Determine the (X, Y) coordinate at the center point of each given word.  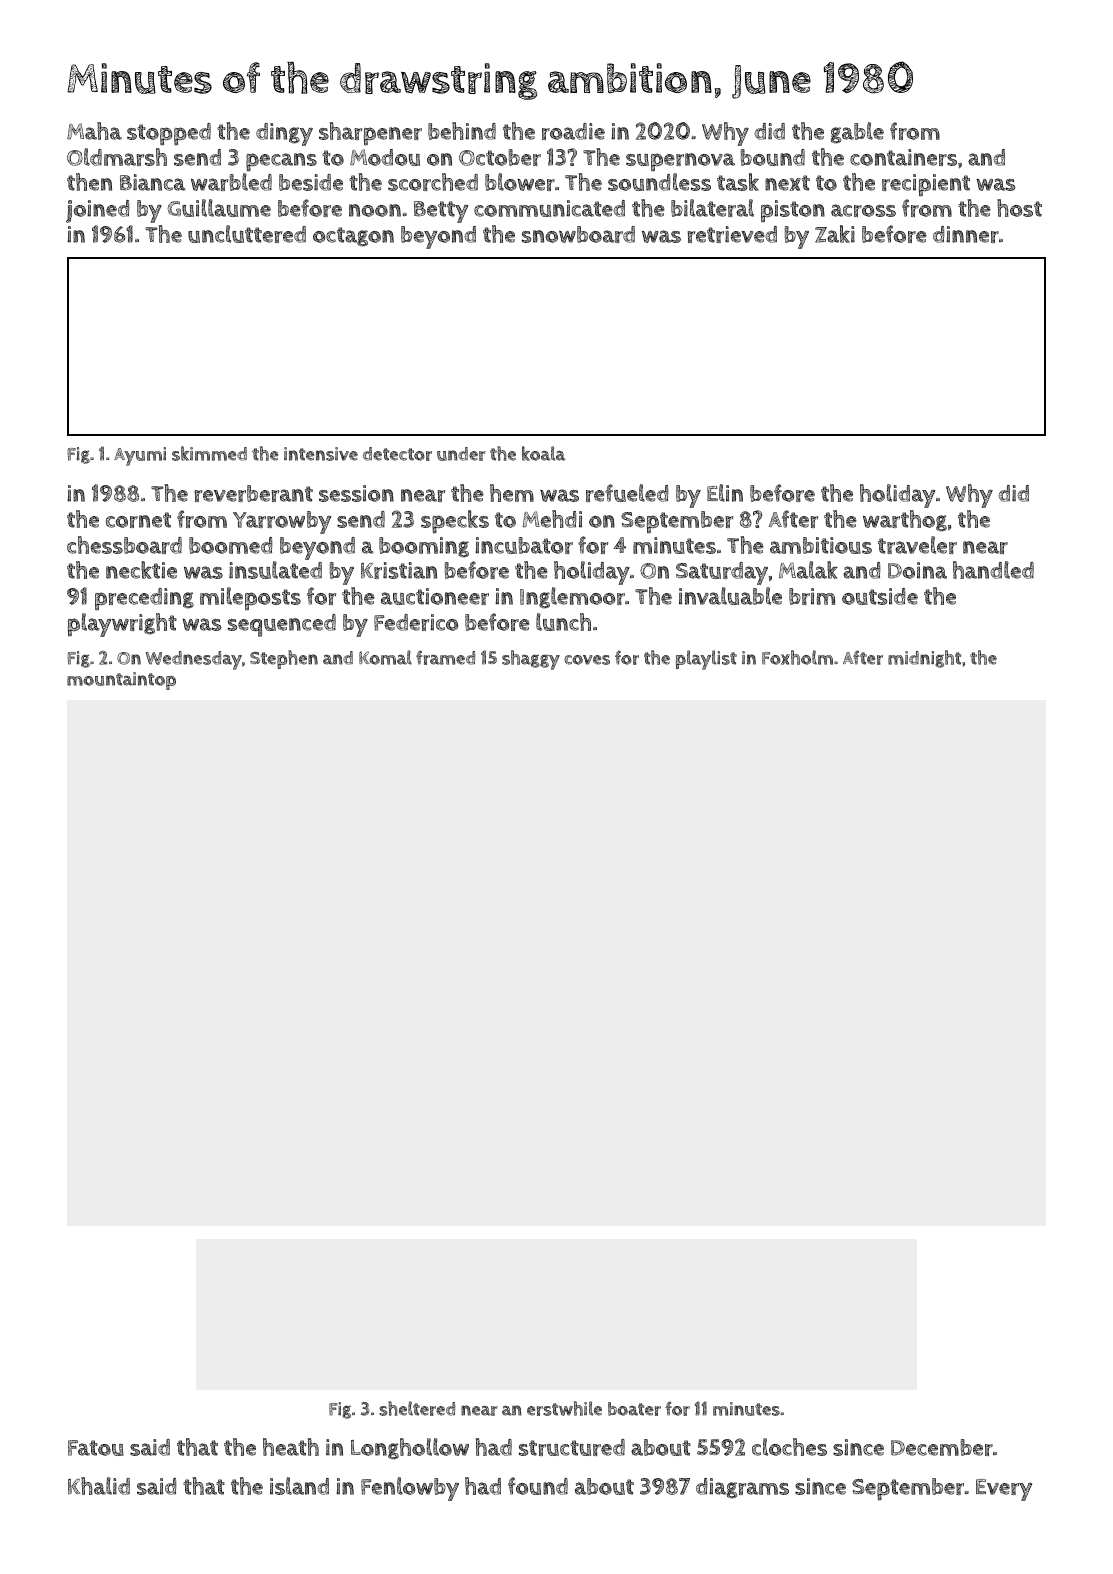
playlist (706, 660)
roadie (573, 131)
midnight (924, 659)
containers (903, 157)
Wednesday (194, 660)
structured (572, 1447)
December (942, 1447)
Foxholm (797, 657)
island (299, 1486)
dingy (284, 134)
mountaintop (121, 681)
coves (587, 660)
